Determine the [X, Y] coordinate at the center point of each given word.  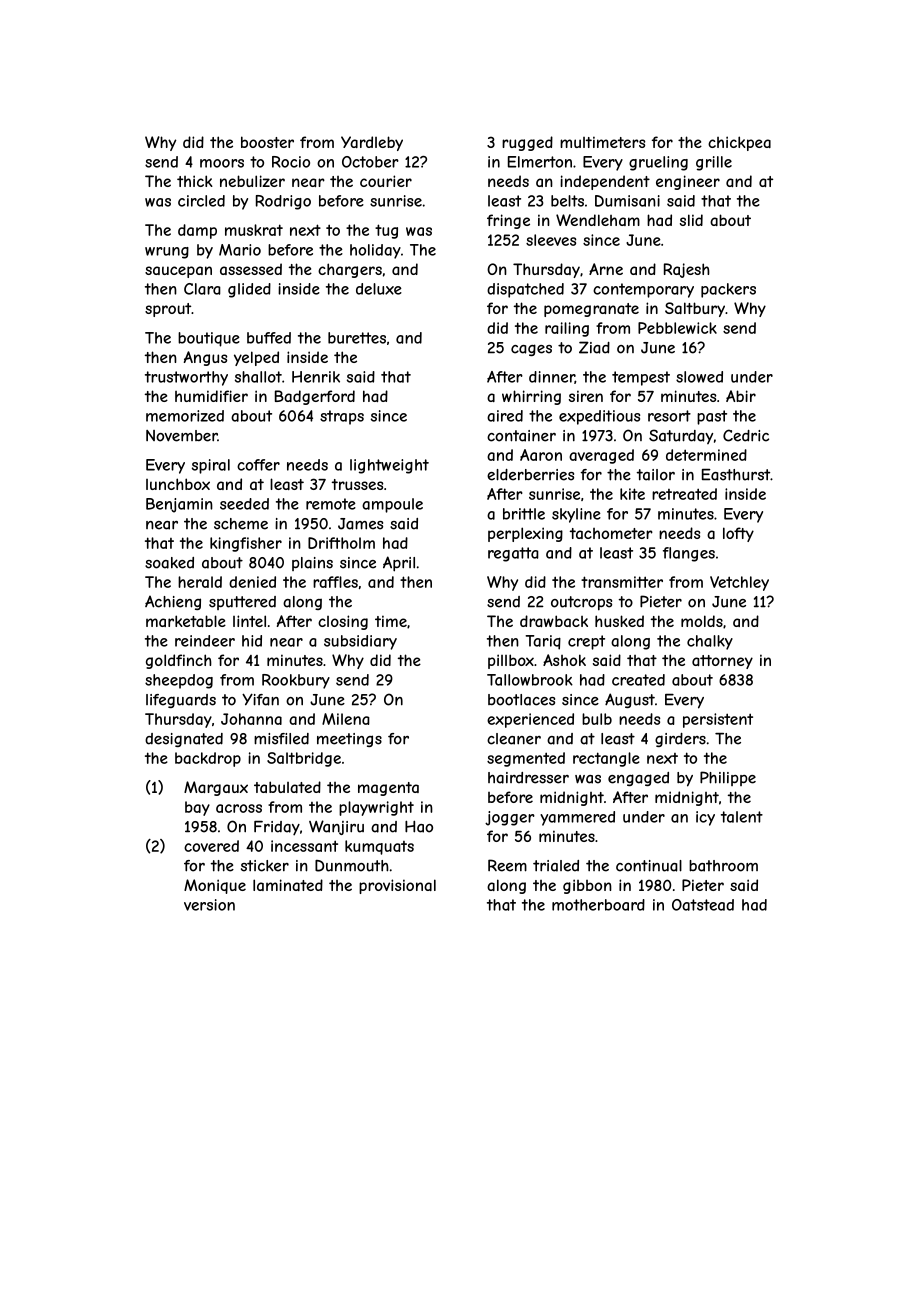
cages [531, 350]
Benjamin [179, 505]
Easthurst [736, 475]
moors [222, 163]
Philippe [728, 778]
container [521, 436]
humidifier [211, 396]
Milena [346, 719]
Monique [215, 886]
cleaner [514, 739]
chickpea [739, 143]
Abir [741, 396]
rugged [527, 143]
